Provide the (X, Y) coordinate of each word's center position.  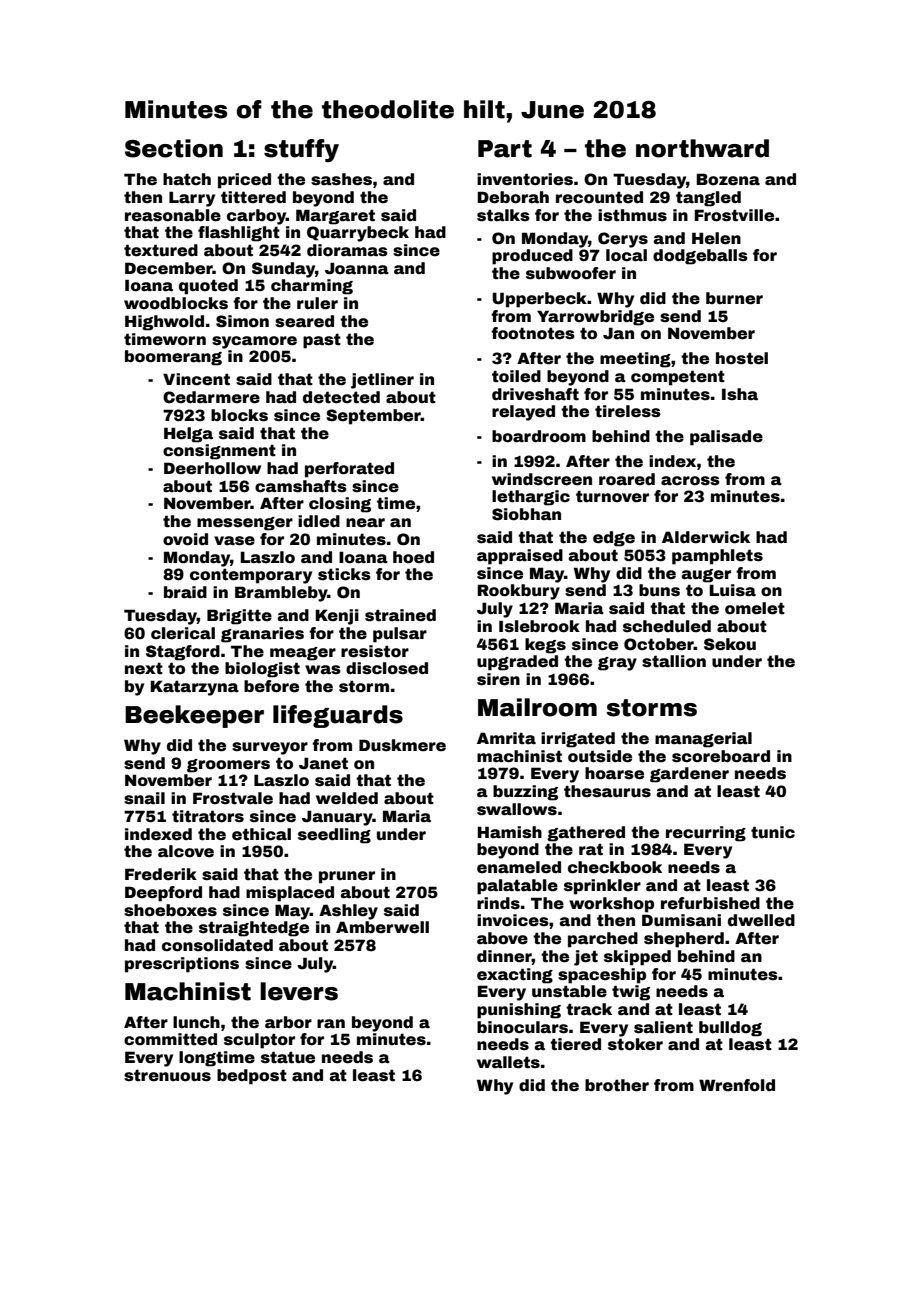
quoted (208, 287)
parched (603, 940)
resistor (375, 651)
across (690, 481)
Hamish (510, 832)
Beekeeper (194, 716)
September (373, 417)
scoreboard (721, 756)
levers (299, 991)
